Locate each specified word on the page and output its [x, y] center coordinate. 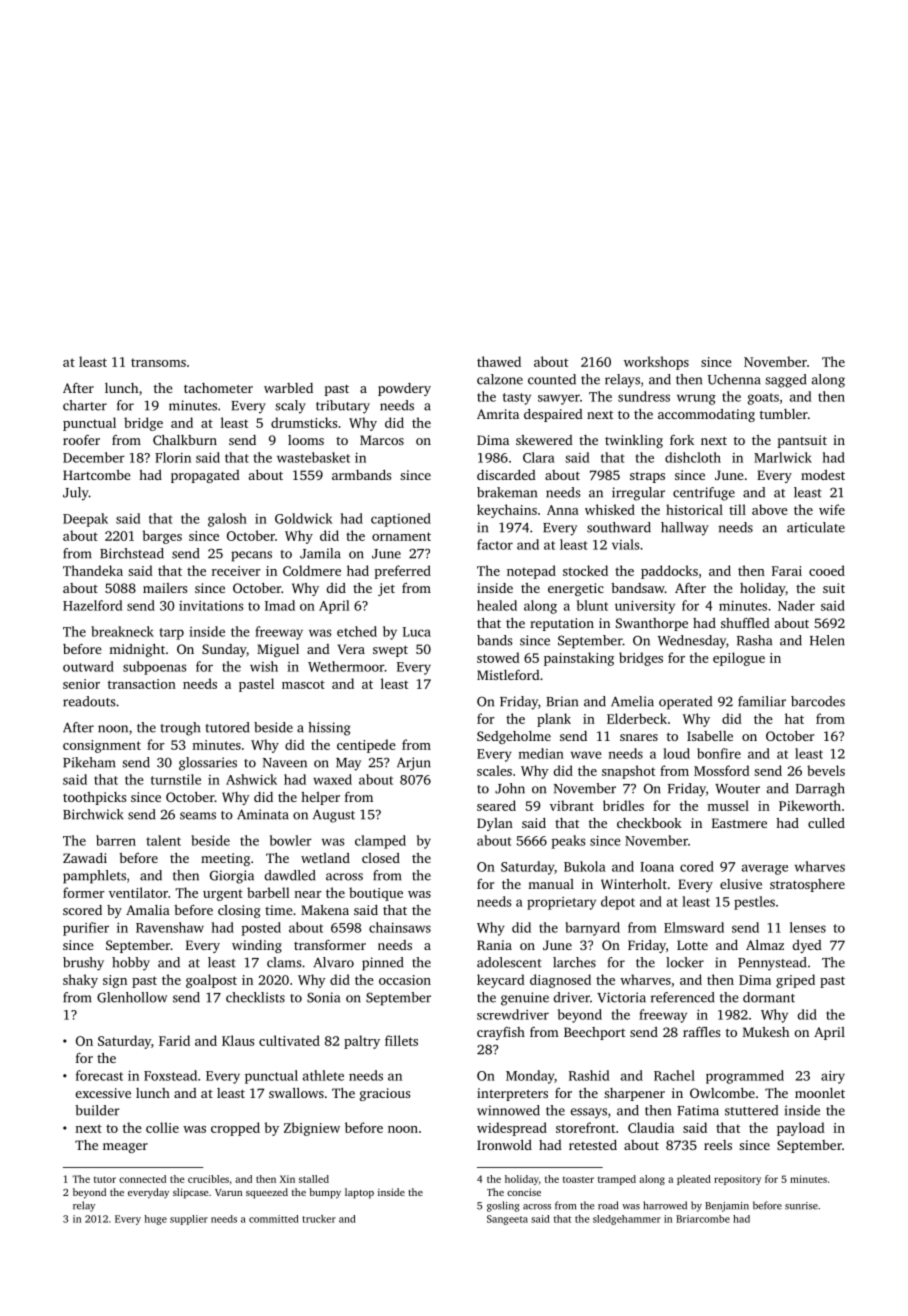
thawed [499, 361]
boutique [376, 894]
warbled [288, 388]
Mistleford [508, 675]
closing [239, 911]
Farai [787, 571]
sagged [785, 381]
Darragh [820, 790]
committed [274, 1219]
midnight [137, 650]
